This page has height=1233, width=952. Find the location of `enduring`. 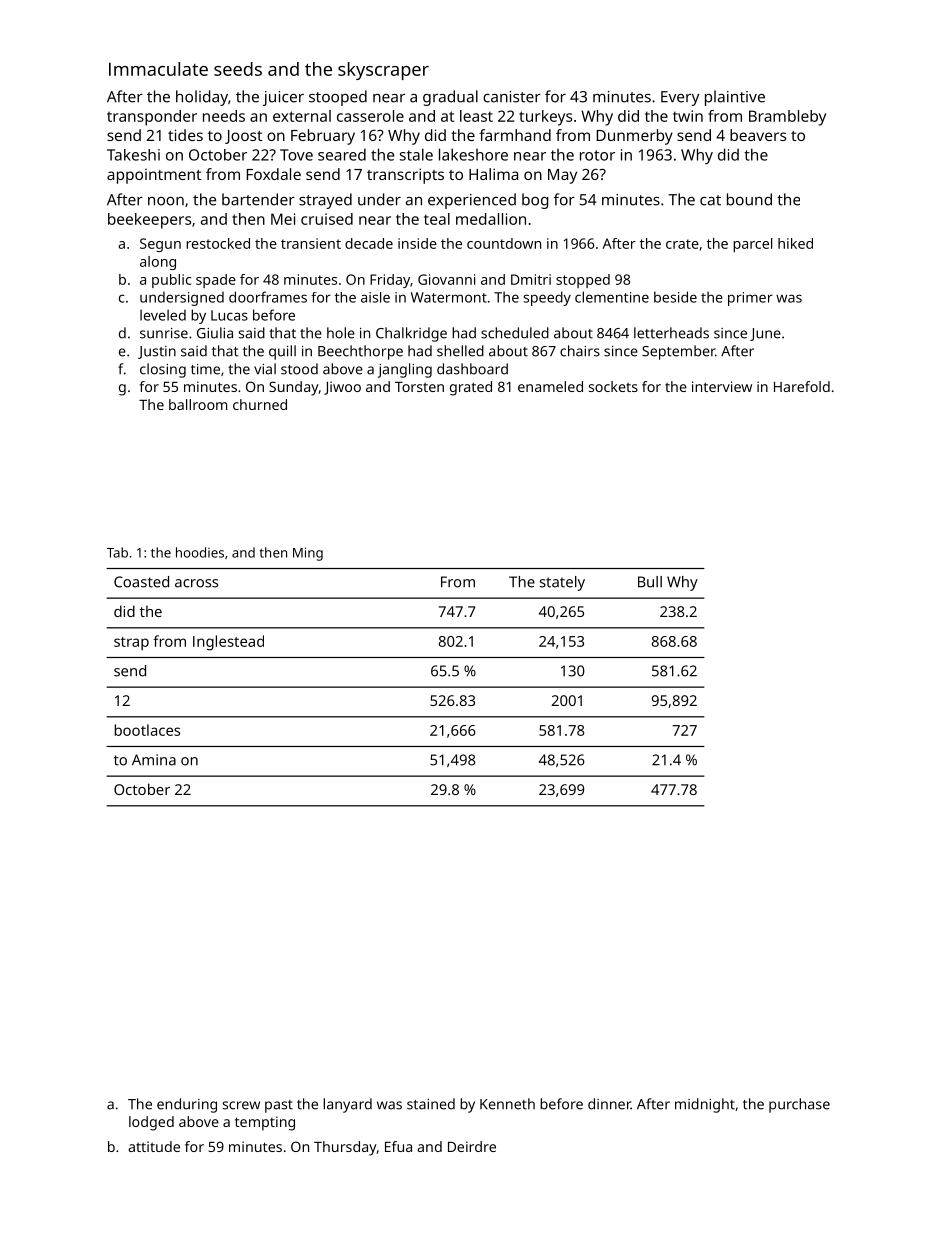

enduring is located at coordinates (187, 1105).
